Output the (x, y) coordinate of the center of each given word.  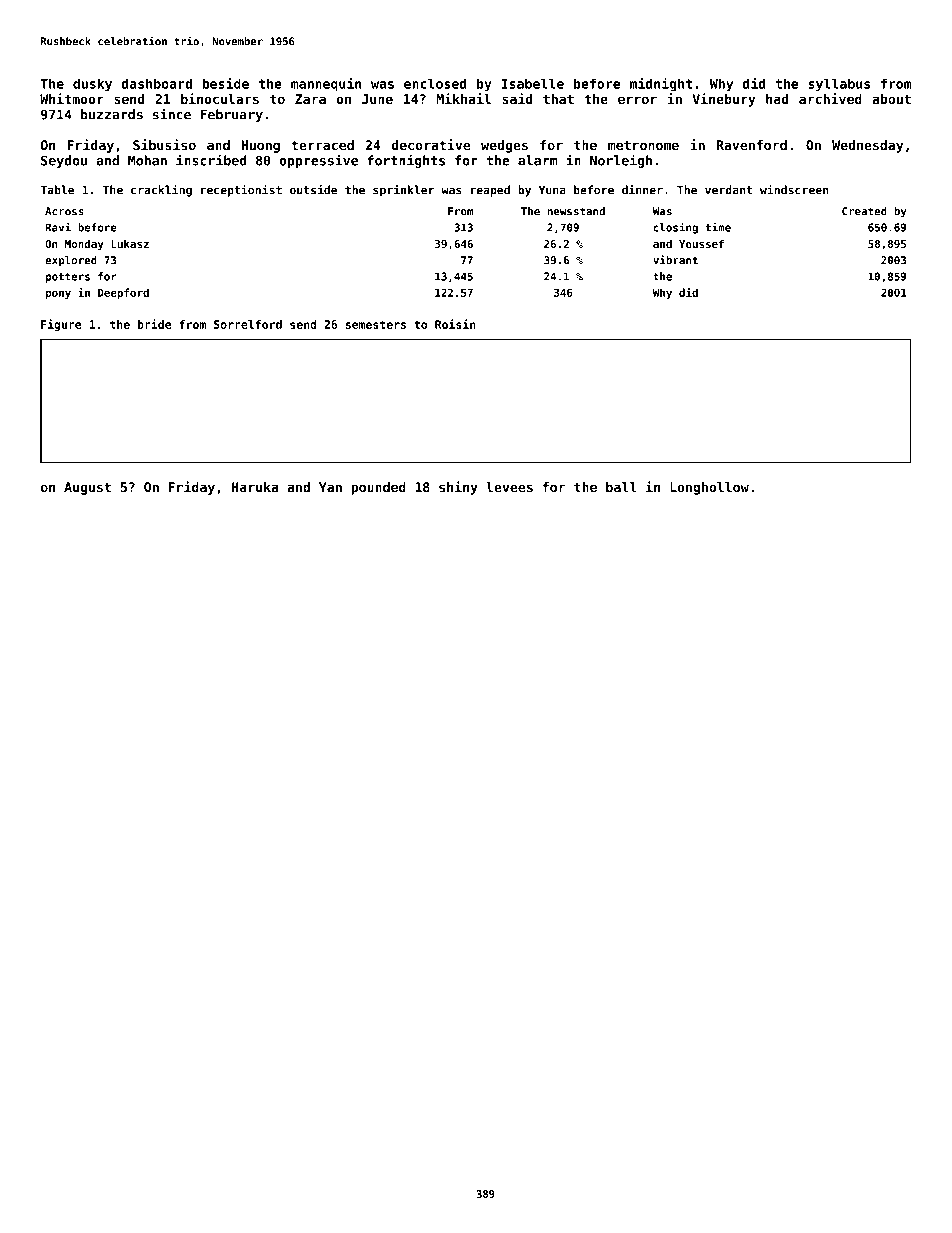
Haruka (255, 487)
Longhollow (709, 488)
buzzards (112, 114)
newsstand (576, 211)
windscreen (794, 190)
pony (58, 294)
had (777, 99)
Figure (61, 325)
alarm (537, 160)
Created (864, 211)
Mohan (147, 160)
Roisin (455, 324)
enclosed (435, 83)
